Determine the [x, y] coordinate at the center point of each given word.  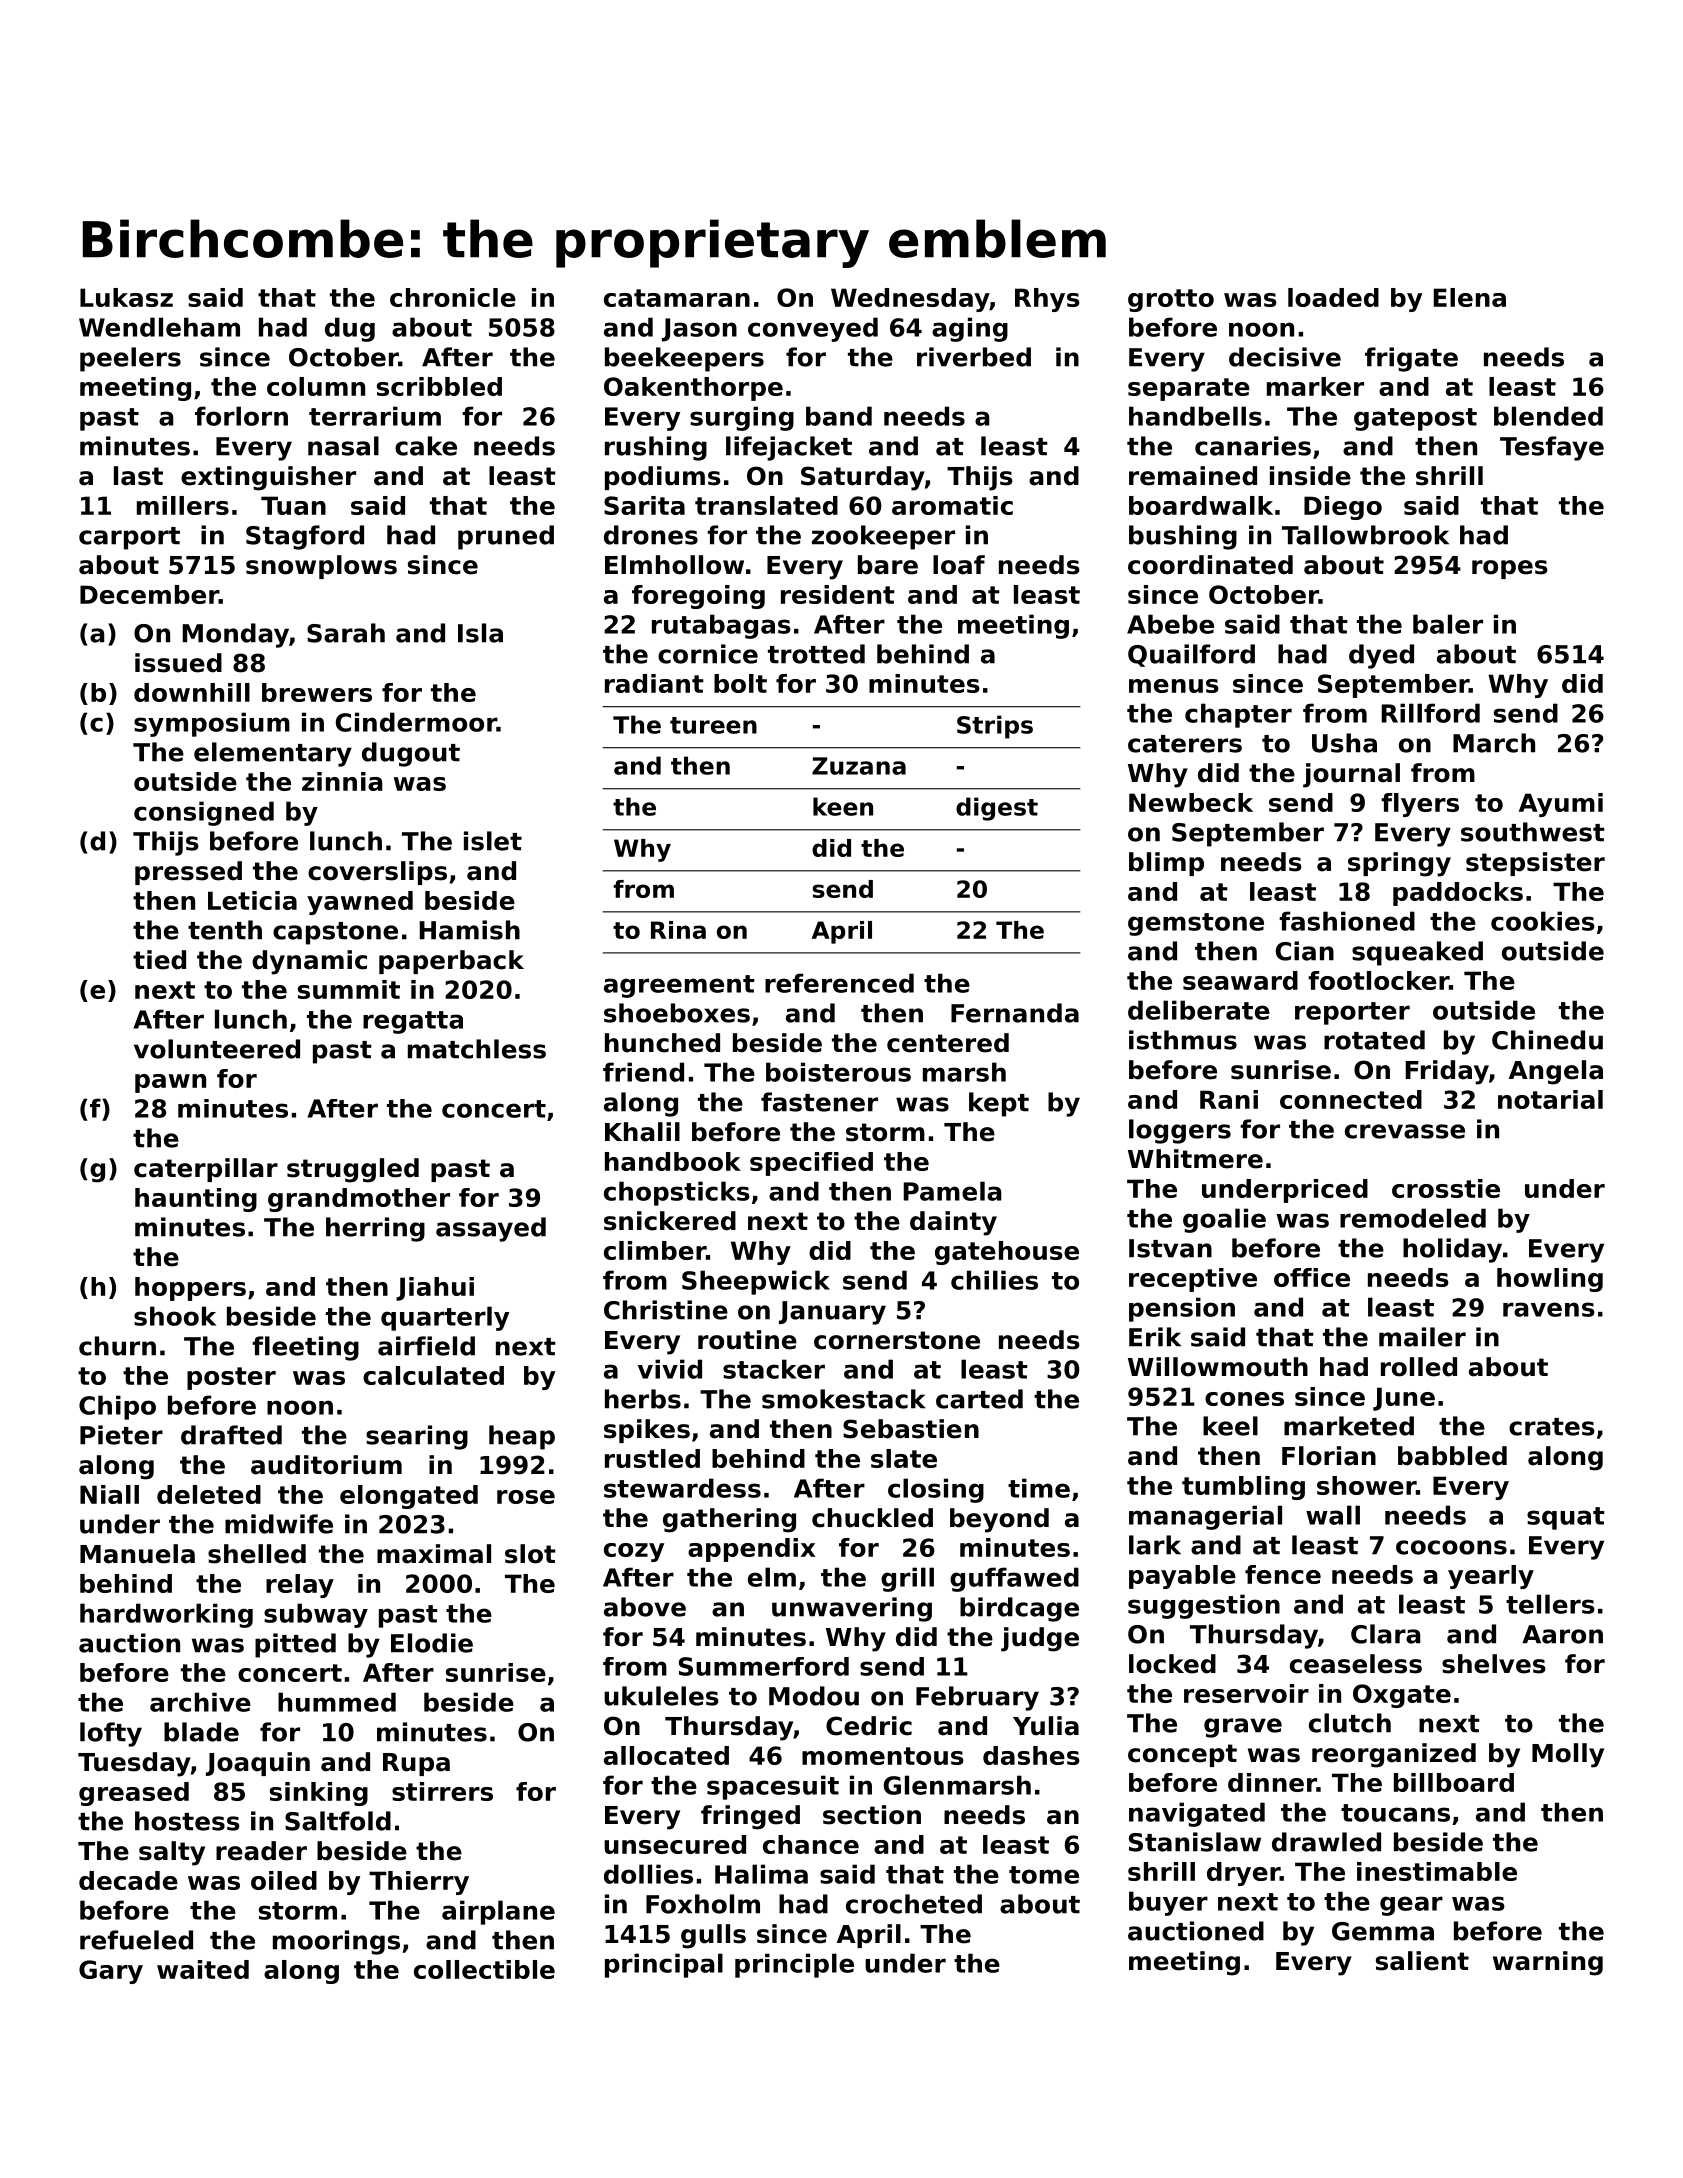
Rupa [416, 1764]
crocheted [914, 1904]
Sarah [346, 633]
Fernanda [1015, 1013]
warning [1548, 1963]
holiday [1452, 1250]
